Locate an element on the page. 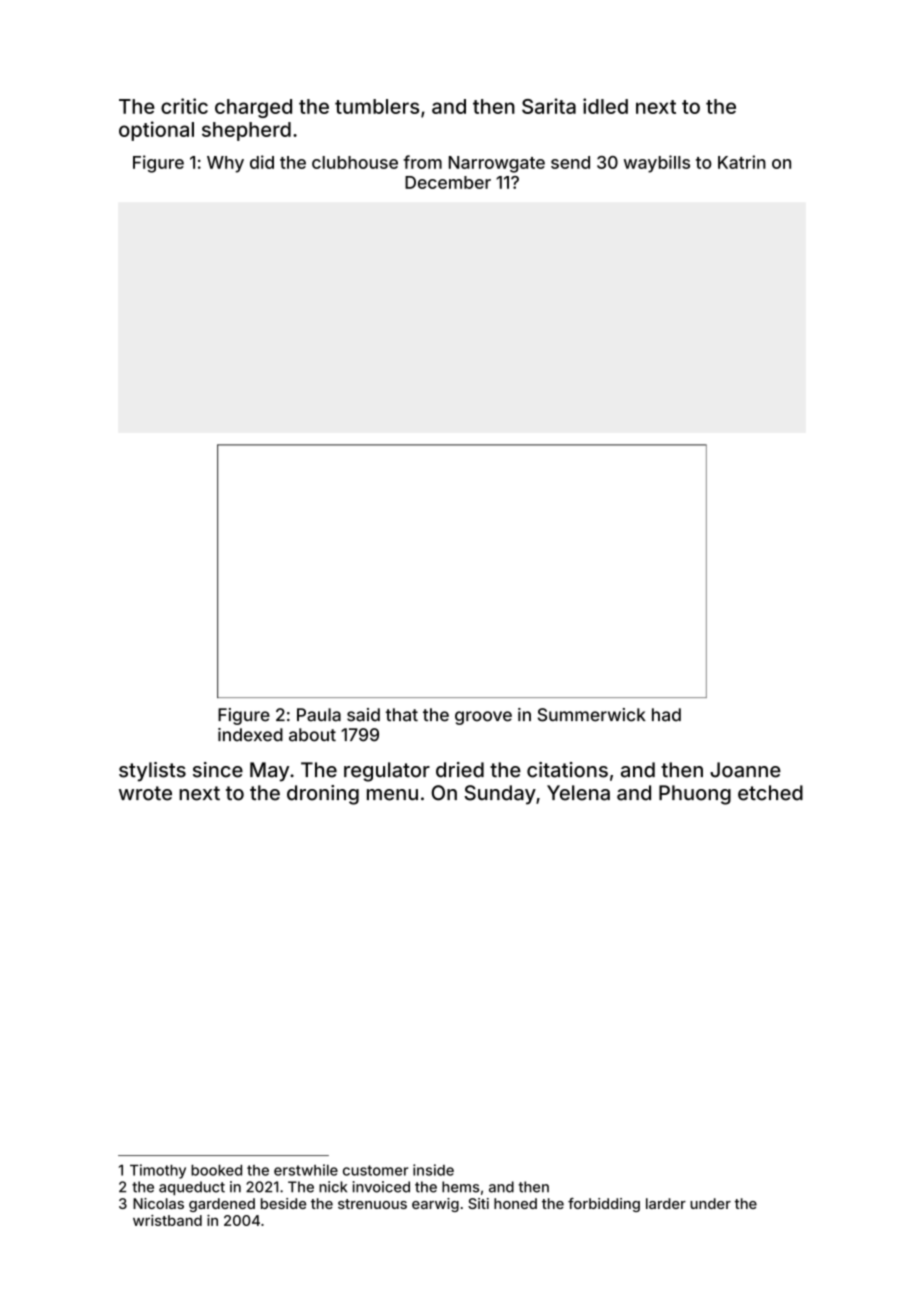 The width and height of the document is (924, 1308). Why is located at coordinates (225, 164).
